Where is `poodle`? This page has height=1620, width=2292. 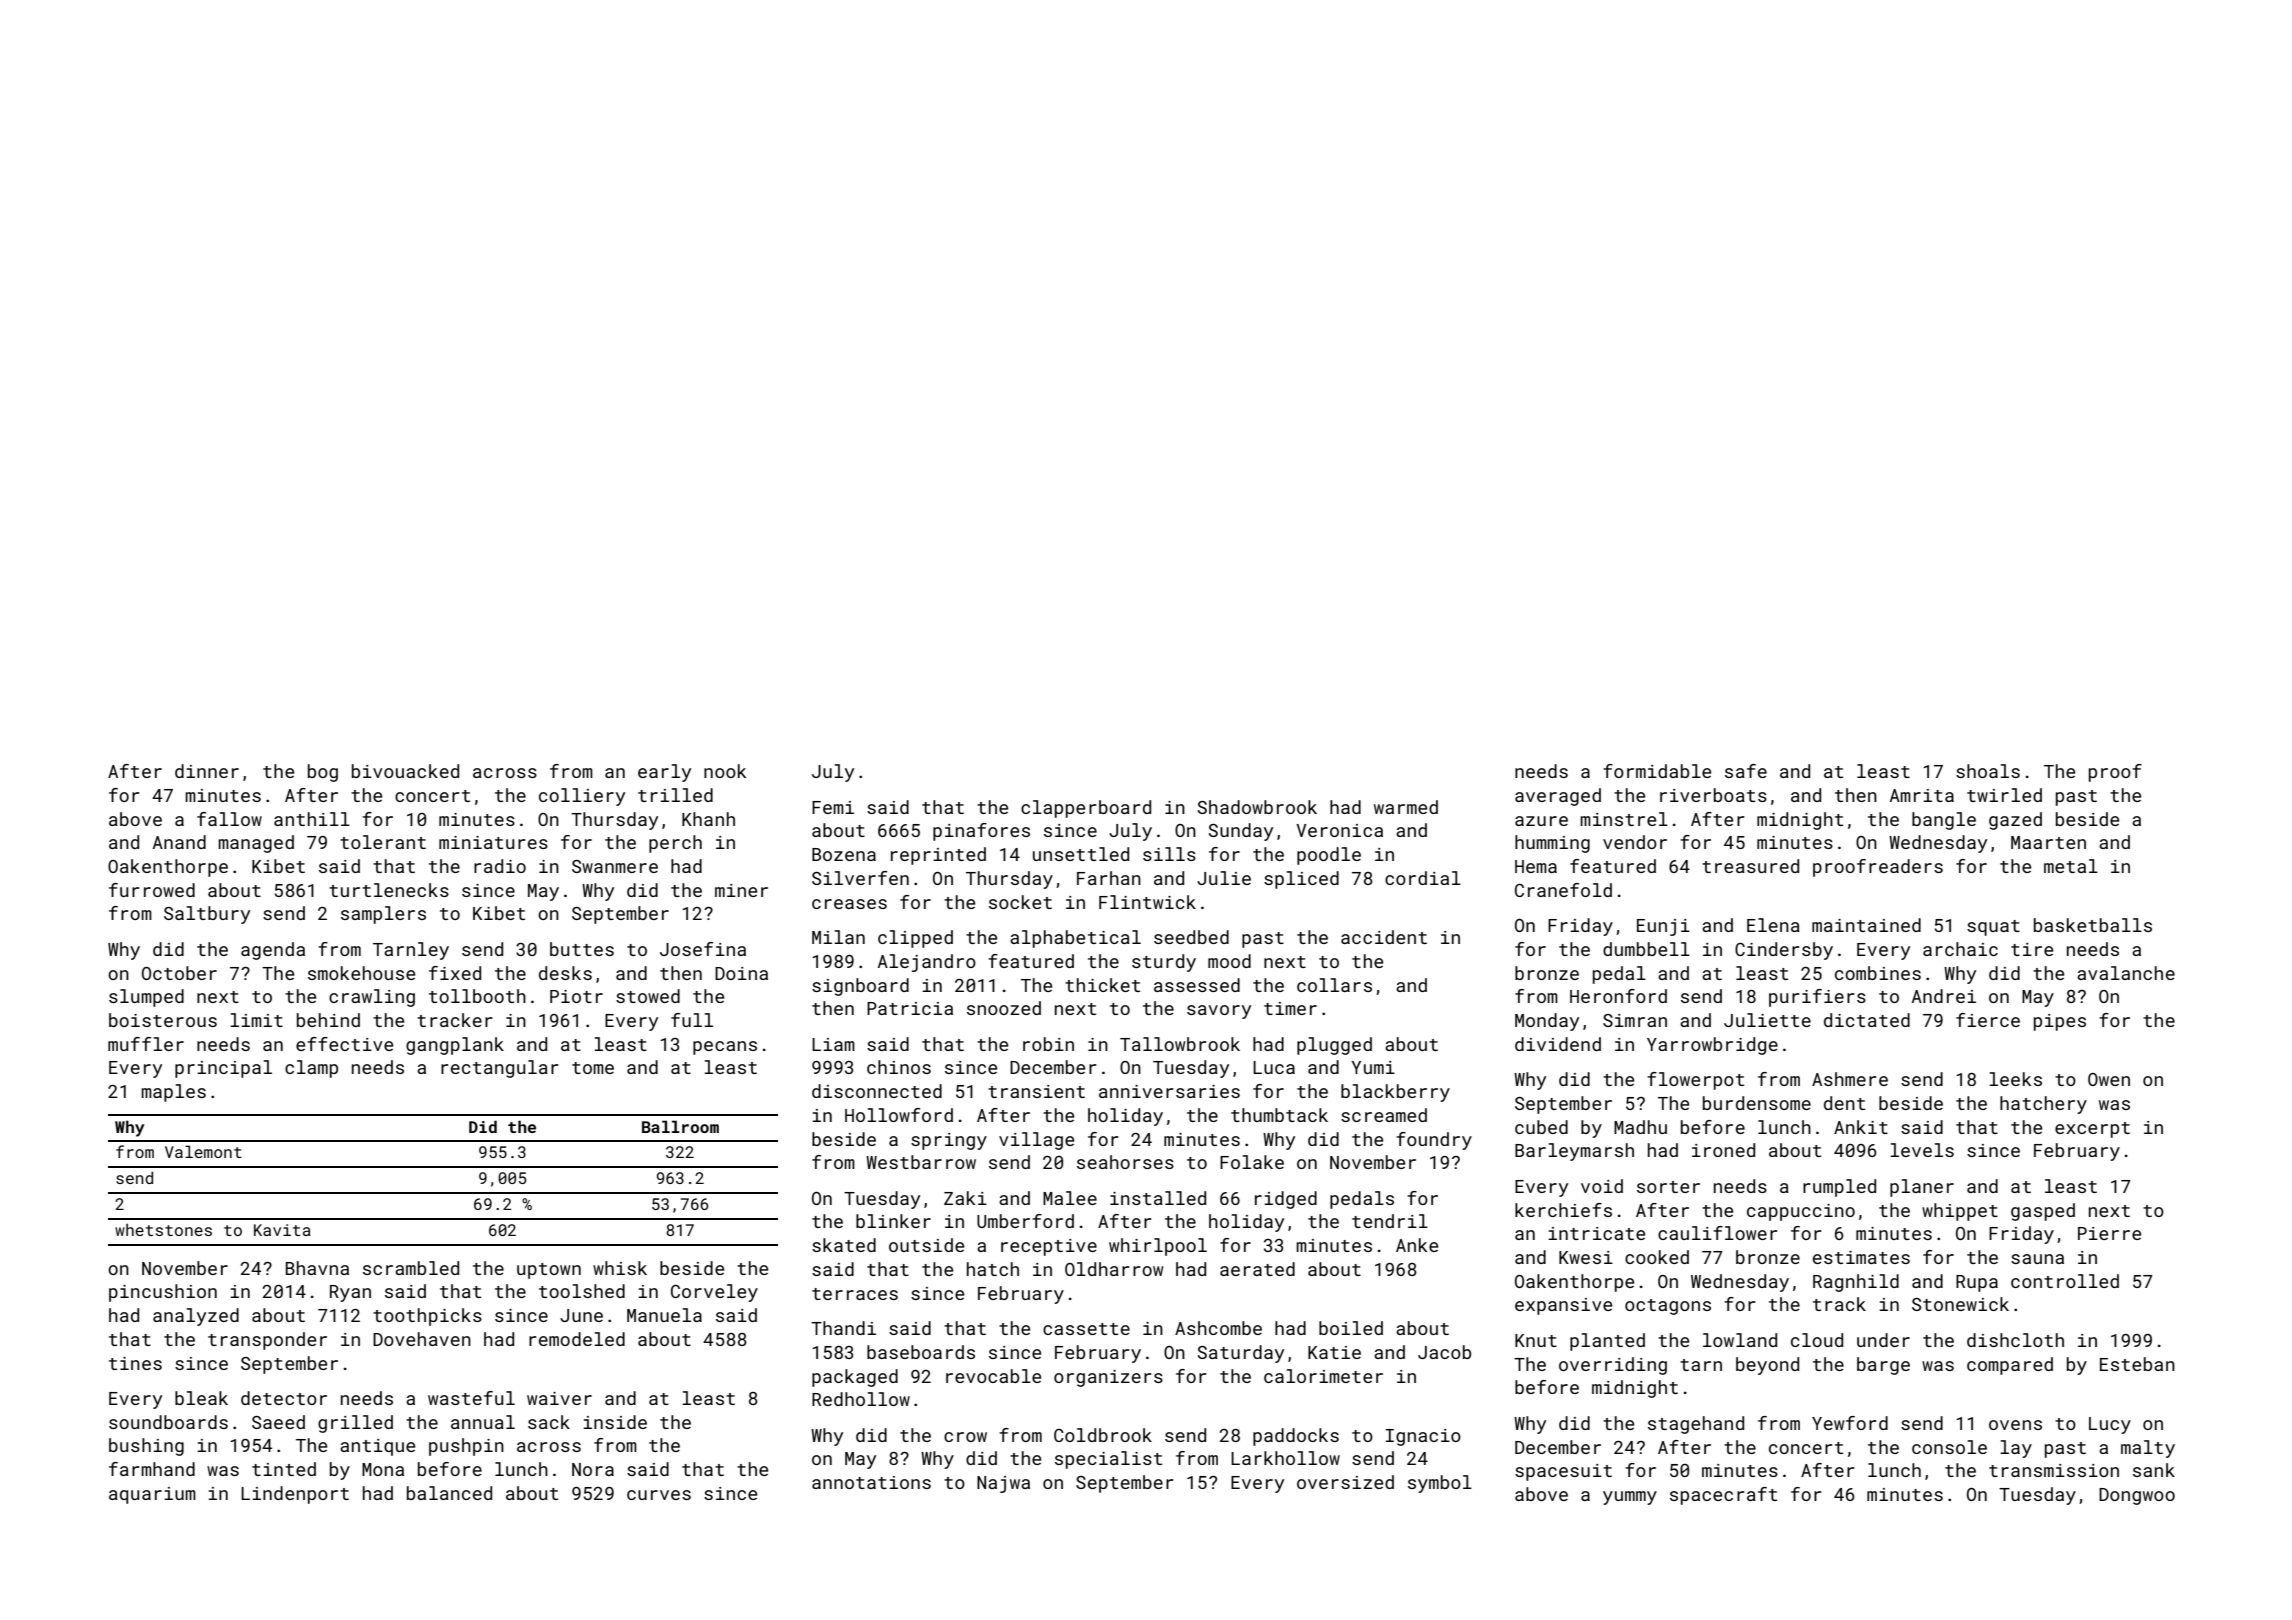 poodle is located at coordinates (1329, 856).
